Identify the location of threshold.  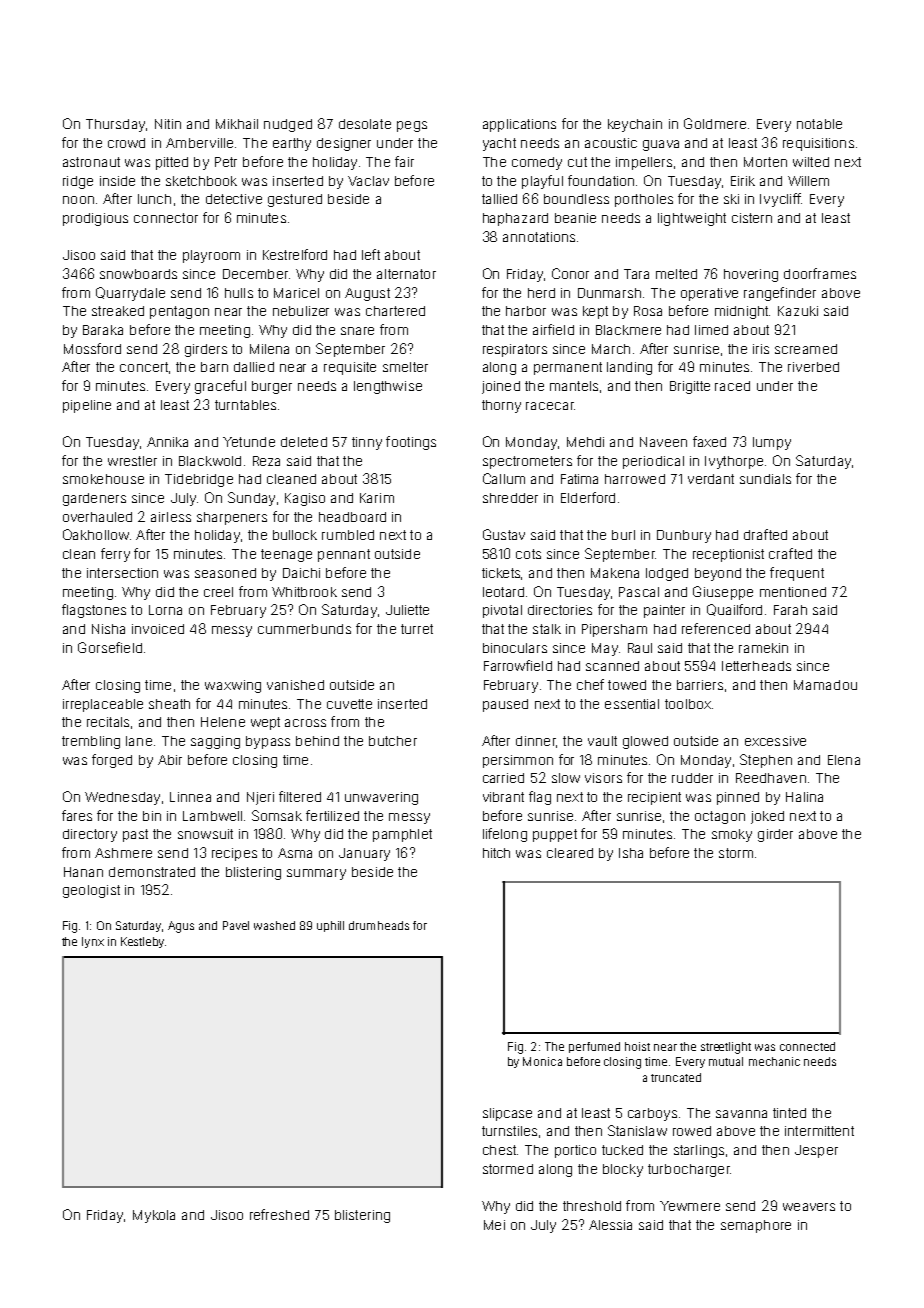
(592, 1206).
